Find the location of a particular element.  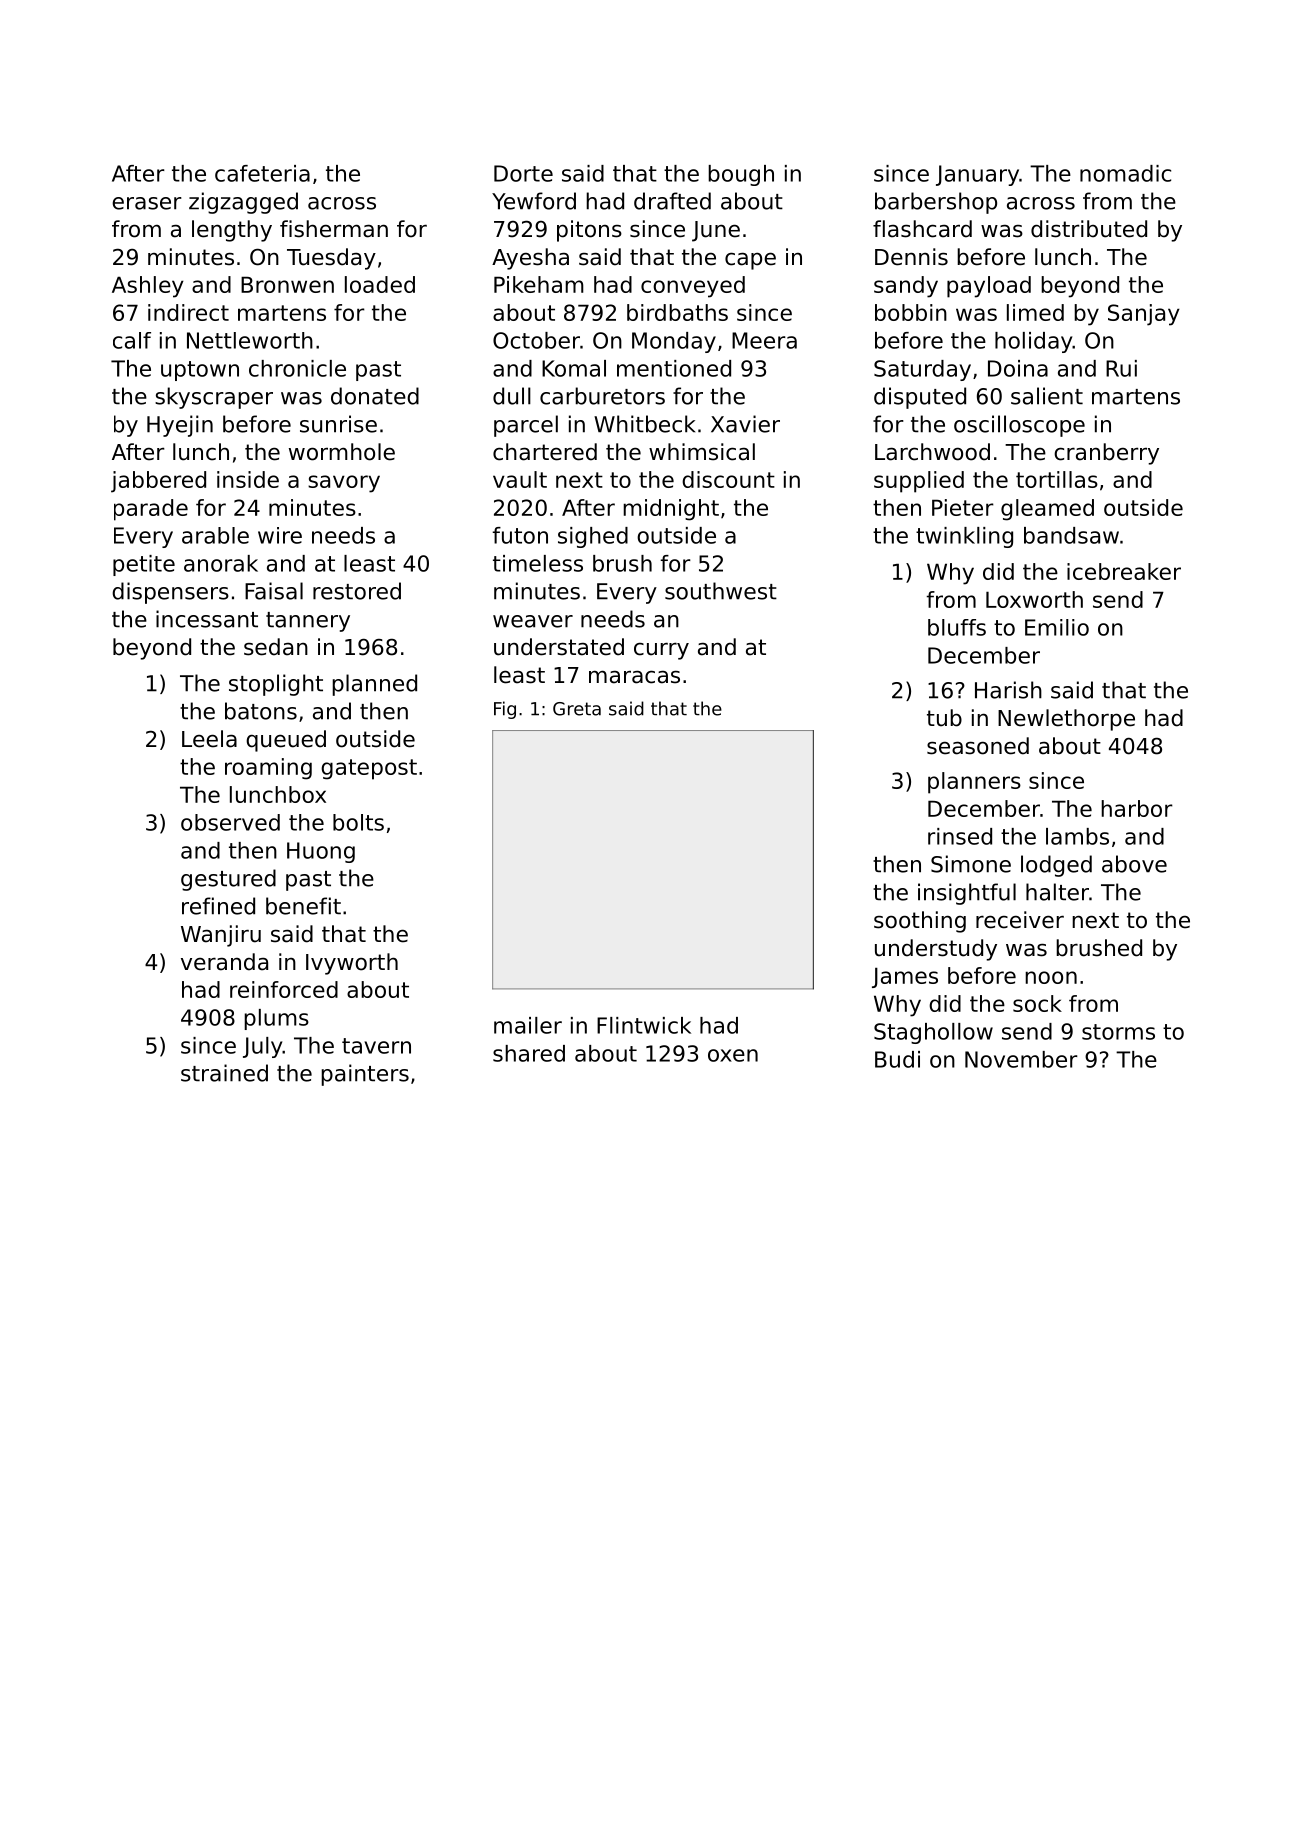

Newlethorpe is located at coordinates (1066, 720).
